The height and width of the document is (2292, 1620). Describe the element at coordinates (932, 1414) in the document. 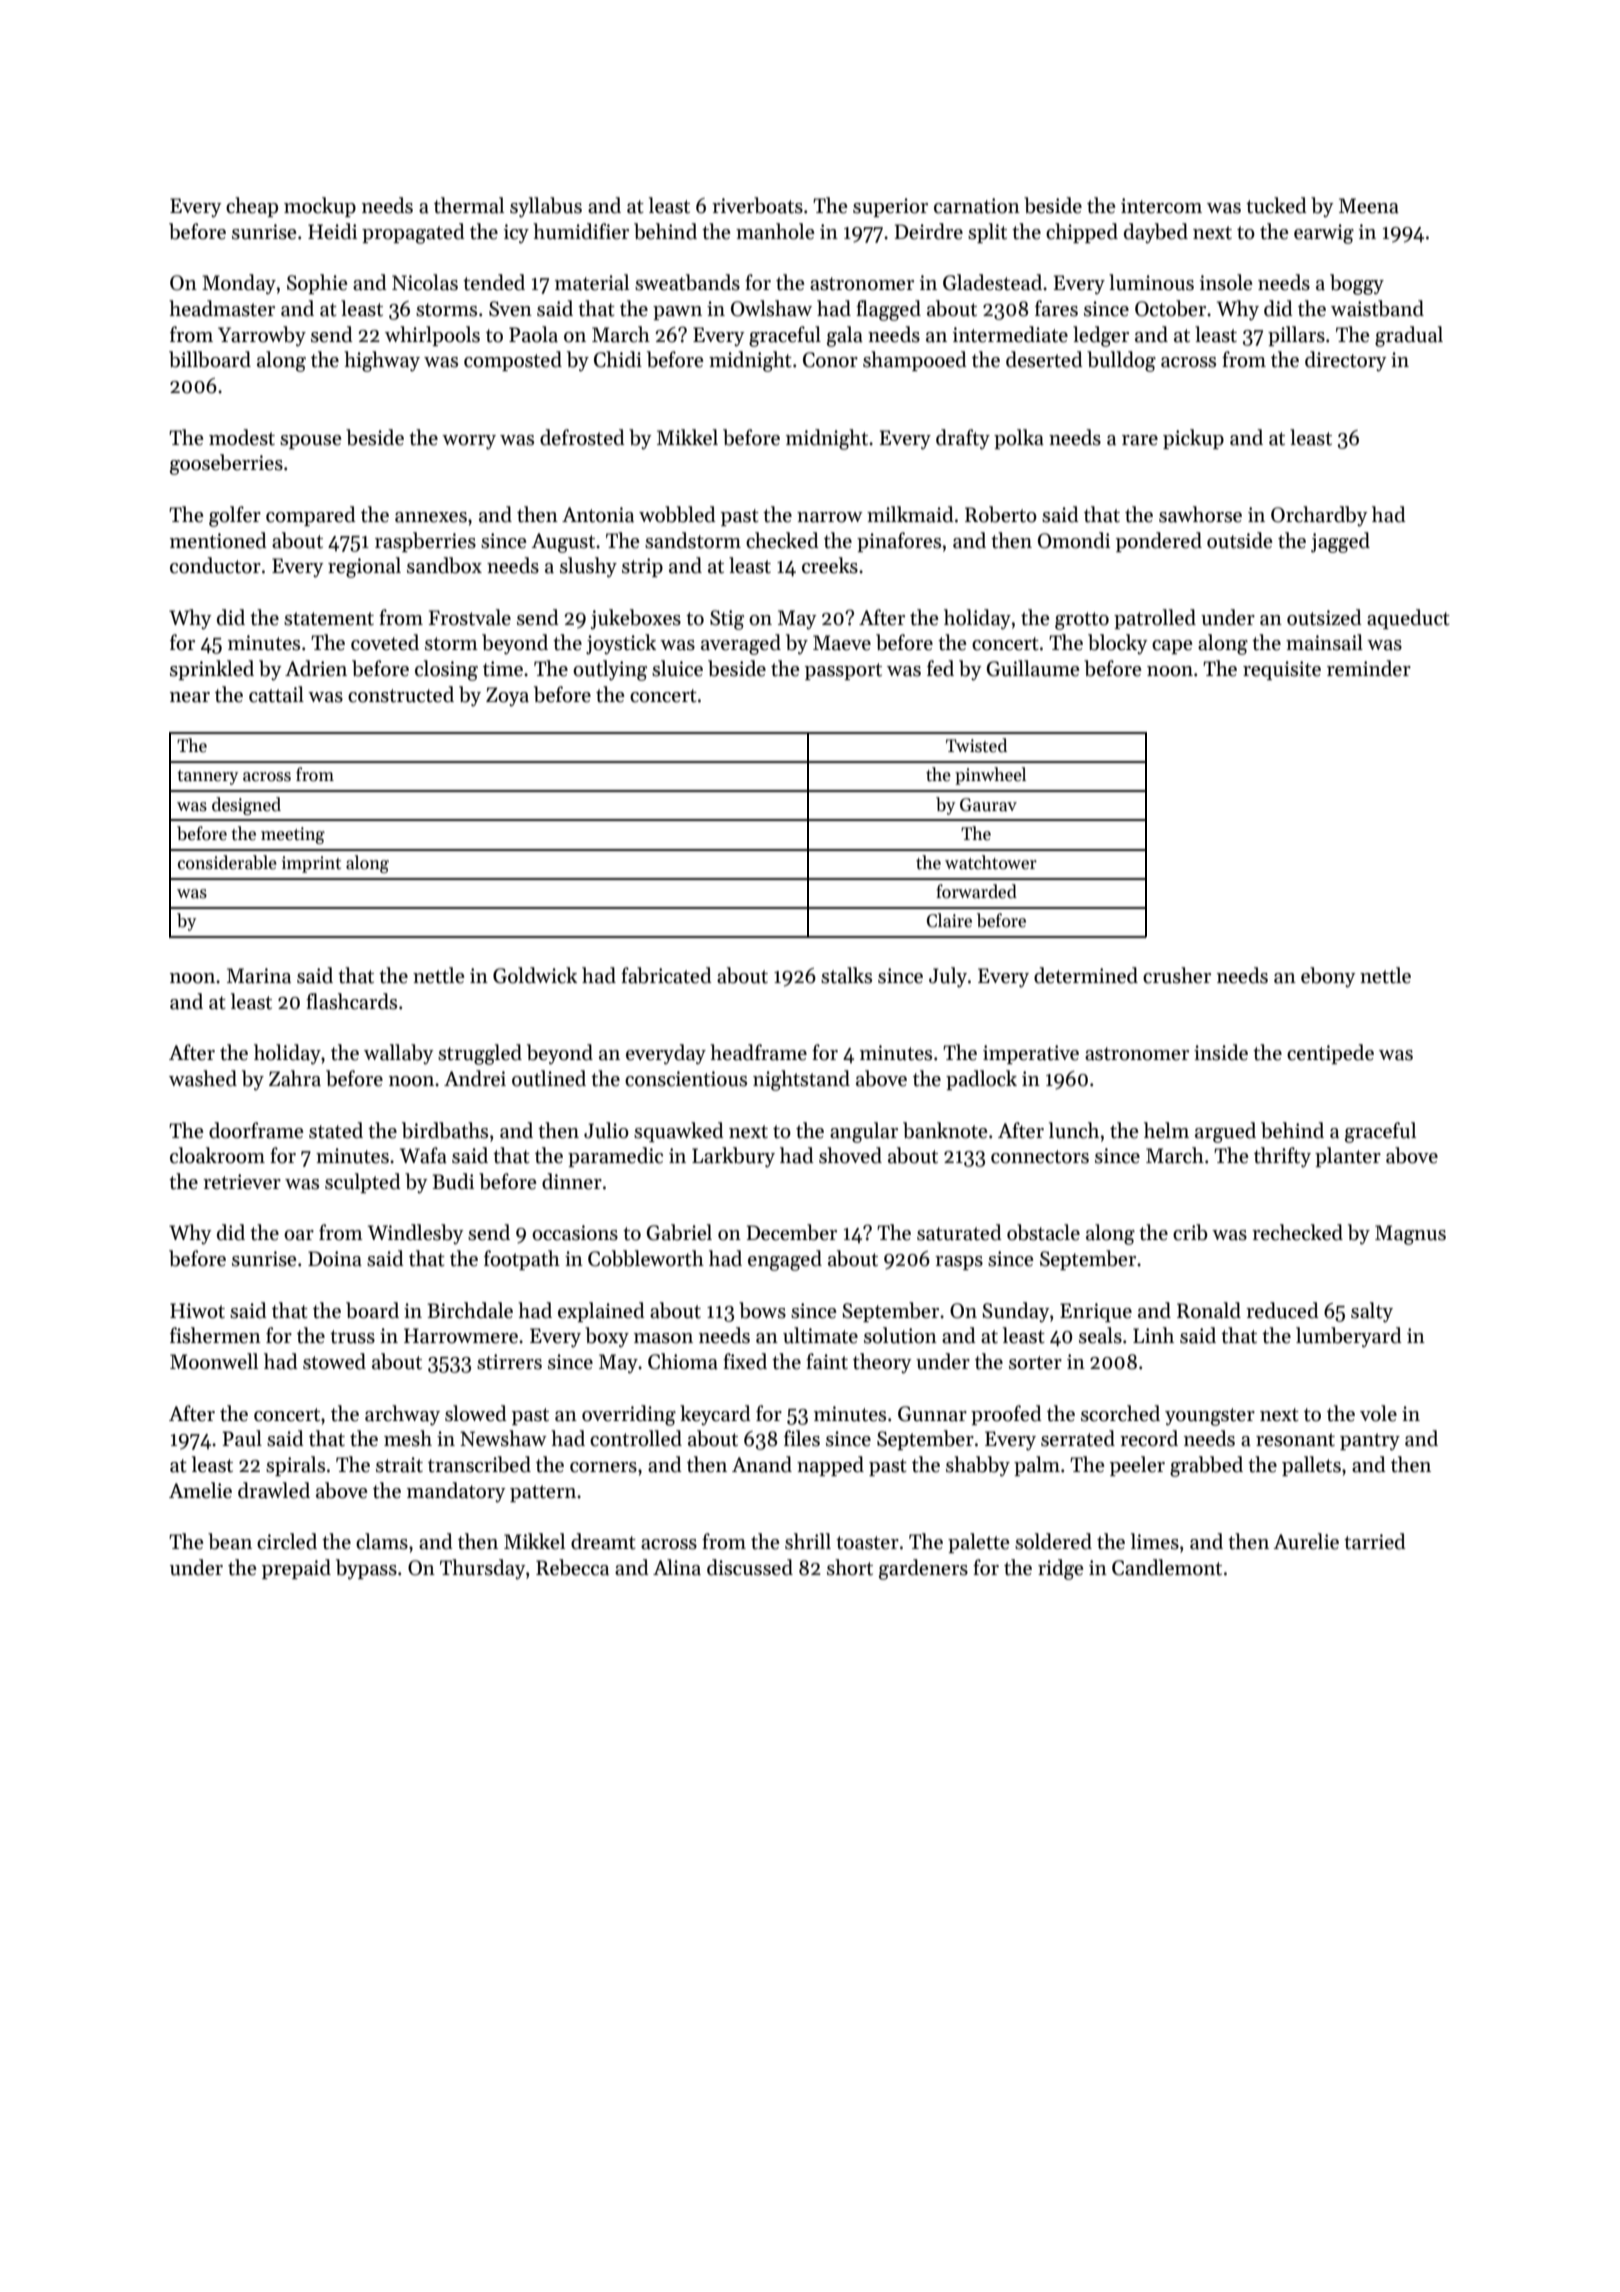

I see `Gunnar` at that location.
